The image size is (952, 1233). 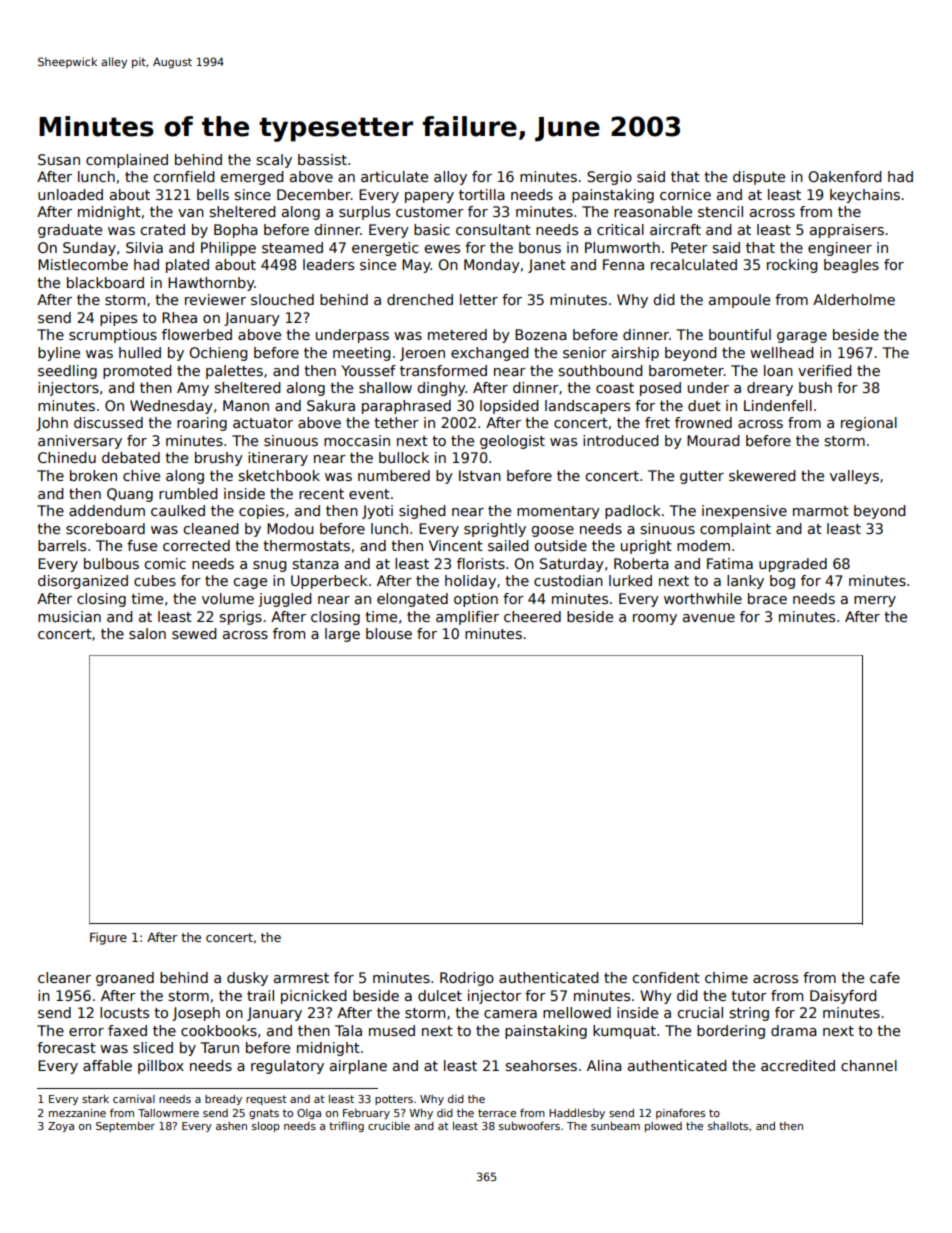 I want to click on salon, so click(x=147, y=633).
